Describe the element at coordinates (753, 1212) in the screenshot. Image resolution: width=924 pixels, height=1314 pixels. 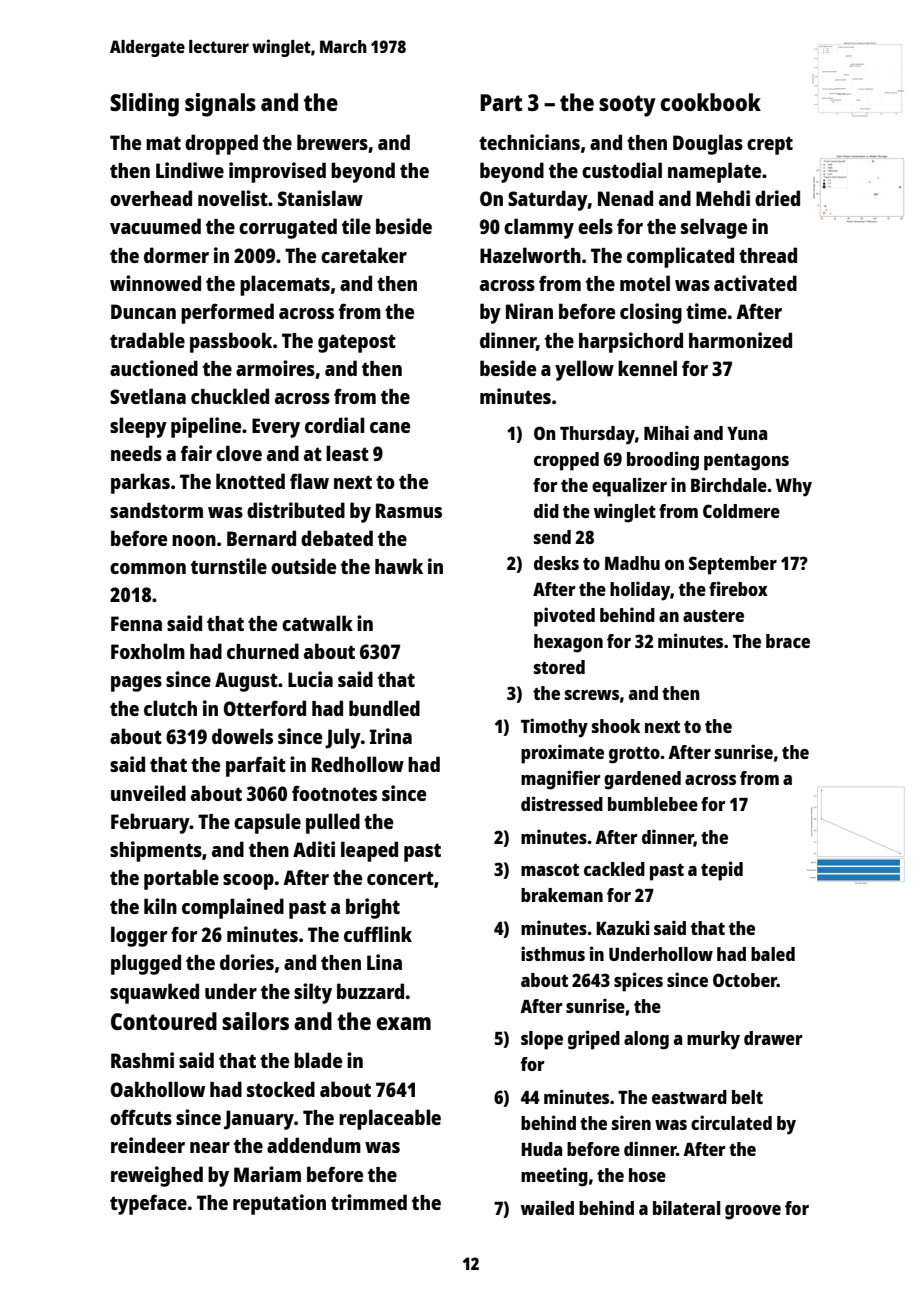
I see `groove` at that location.
